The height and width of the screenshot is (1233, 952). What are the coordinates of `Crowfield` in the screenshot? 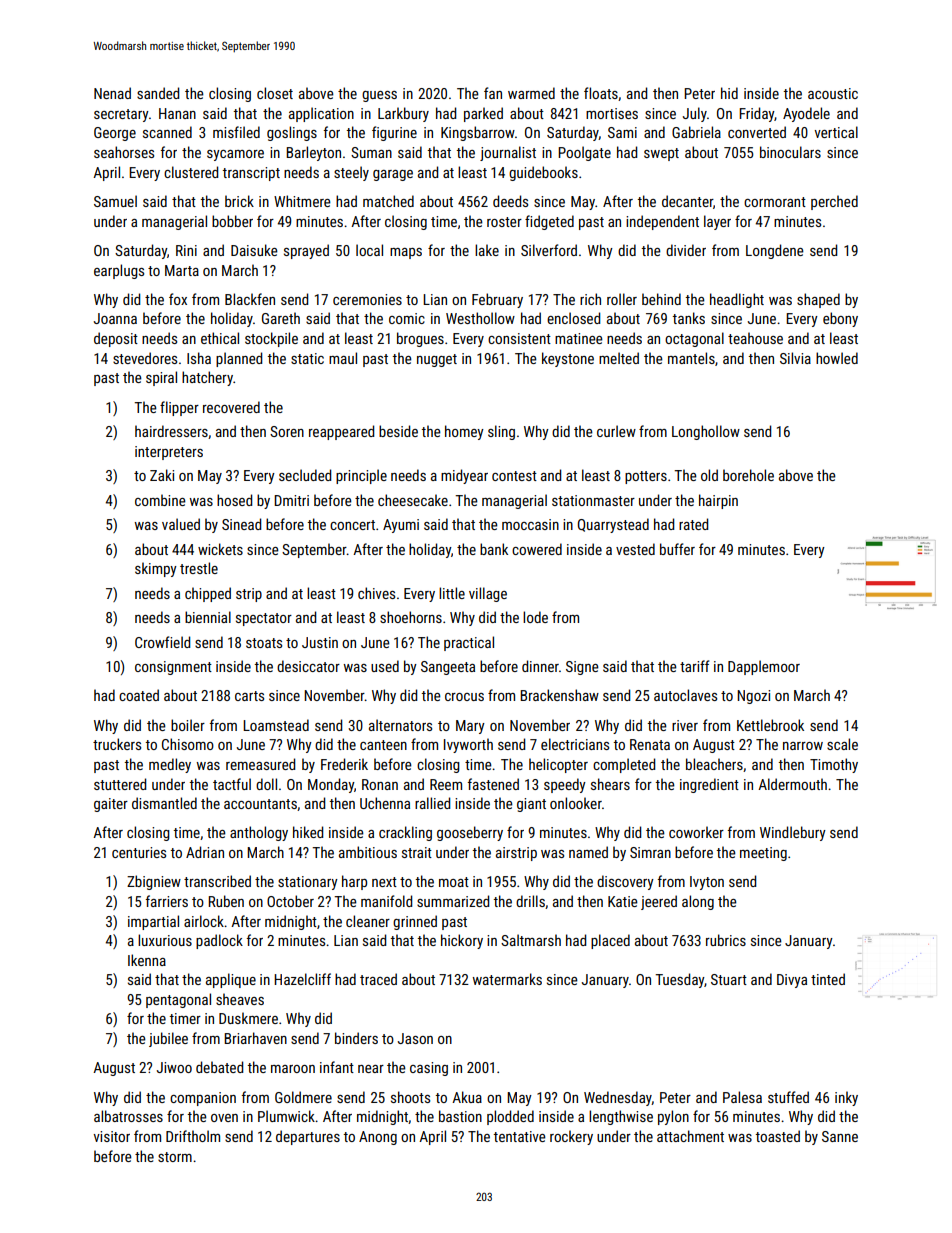 It's located at (162, 642).
